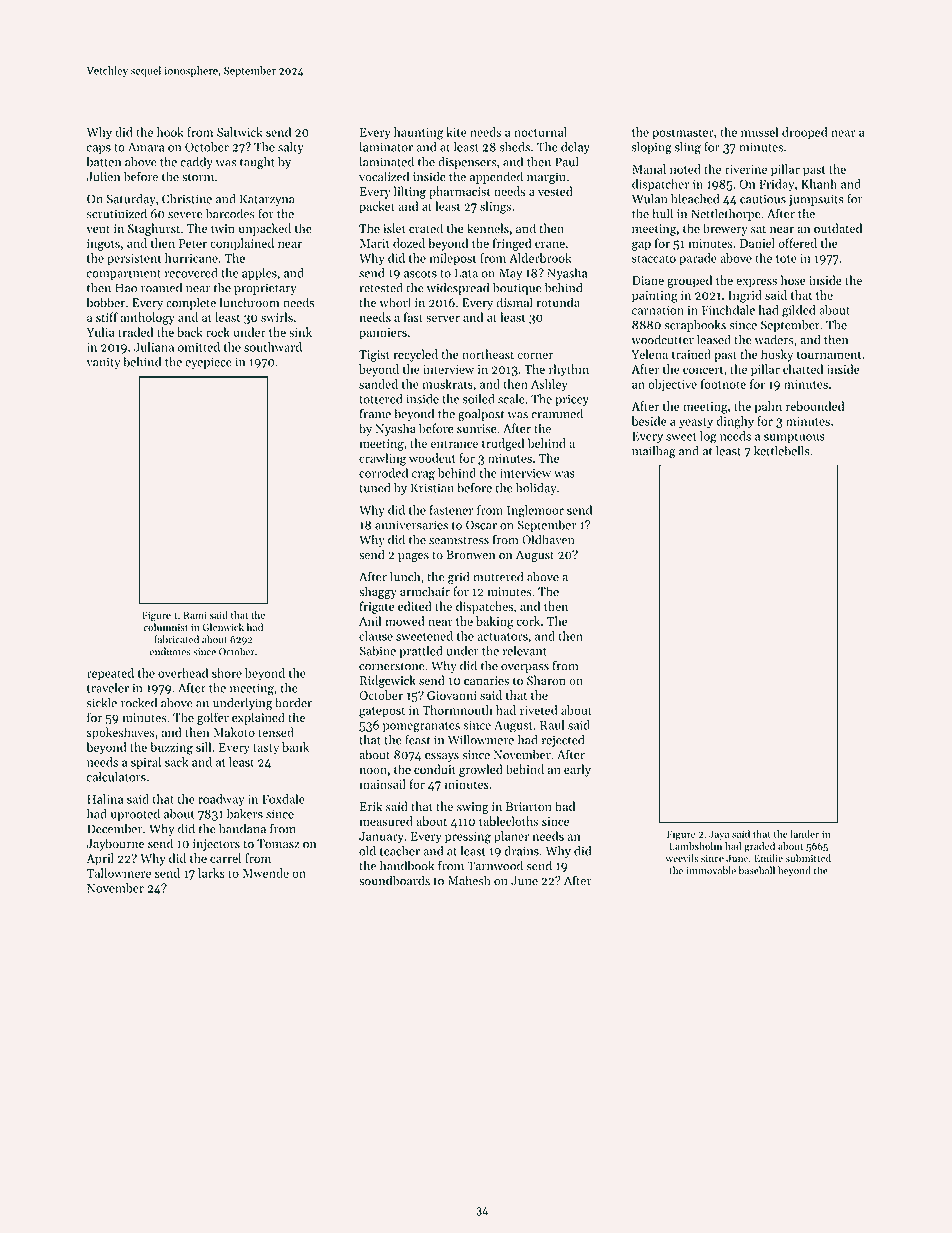 Image resolution: width=952 pixels, height=1233 pixels. I want to click on Inglemoor, so click(535, 511).
